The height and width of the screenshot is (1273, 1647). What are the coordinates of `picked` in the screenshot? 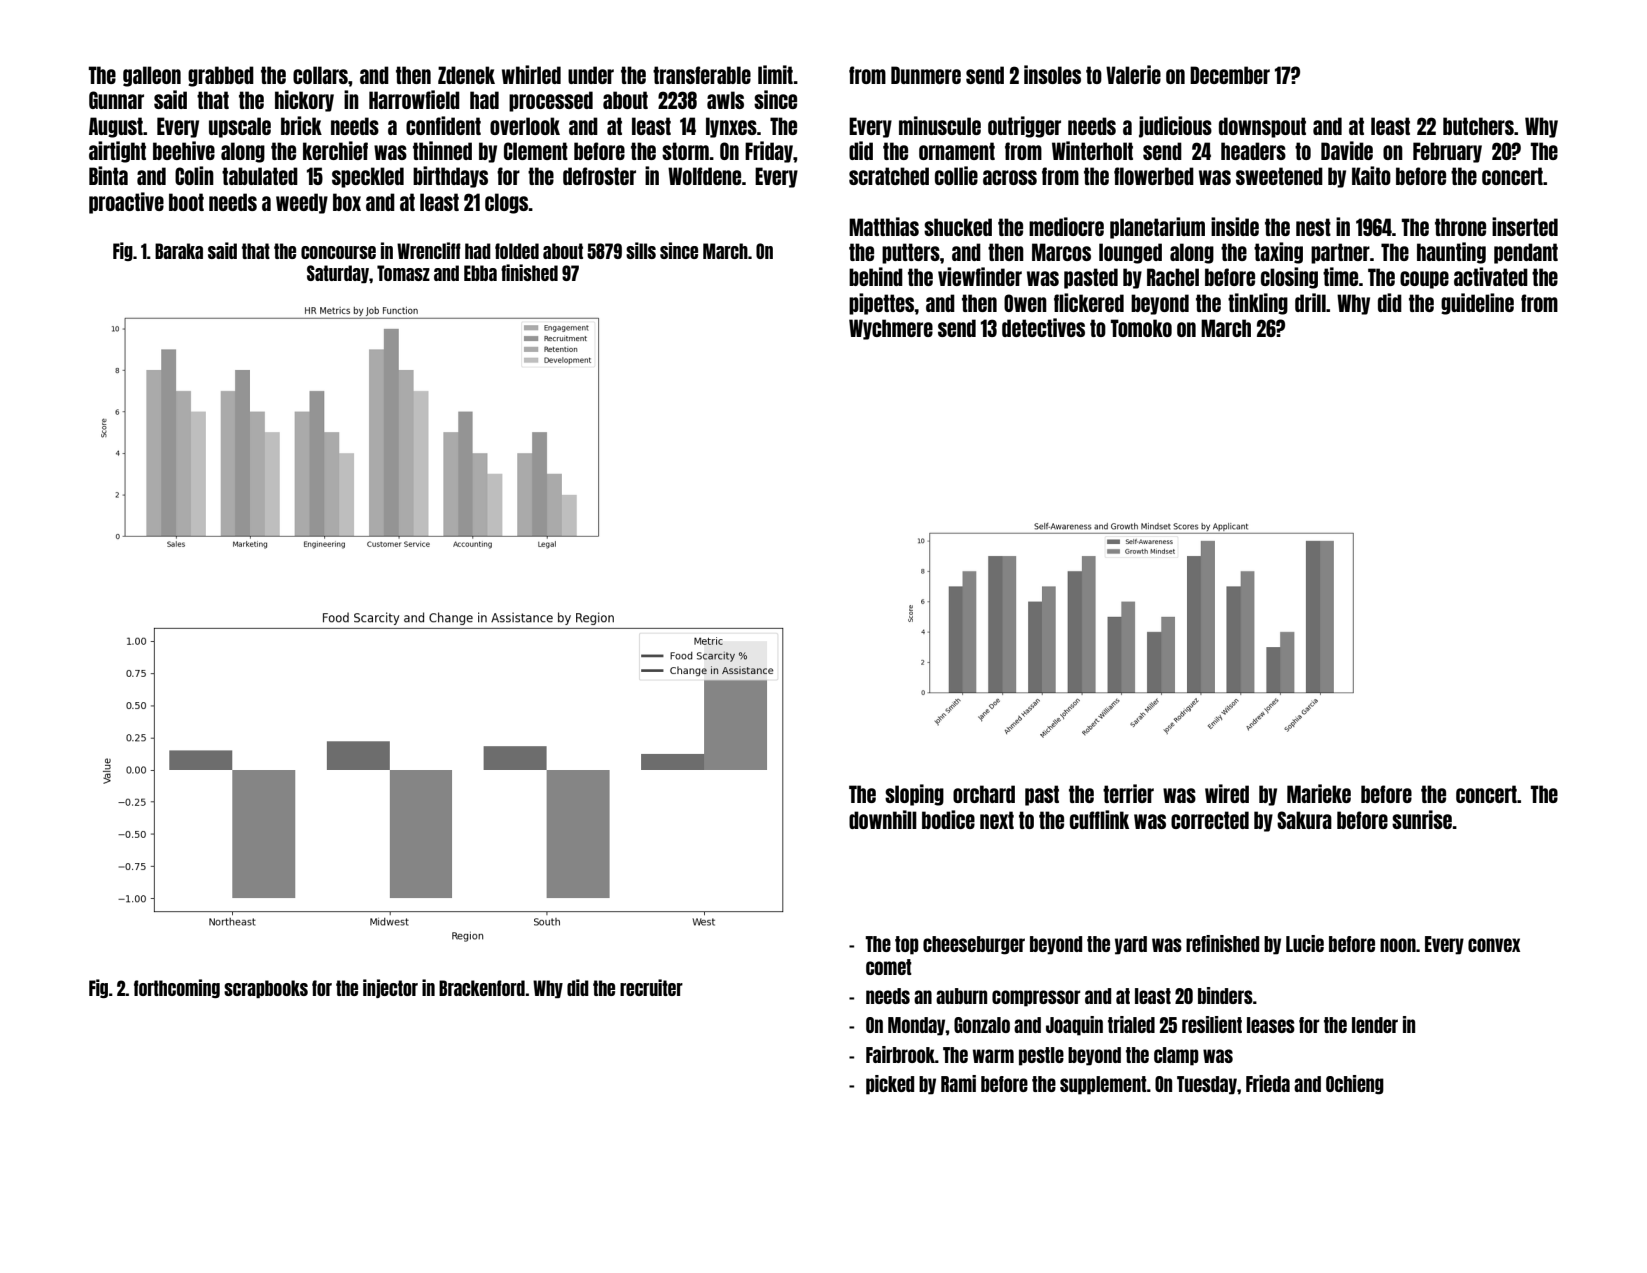 It's located at (890, 1085).
